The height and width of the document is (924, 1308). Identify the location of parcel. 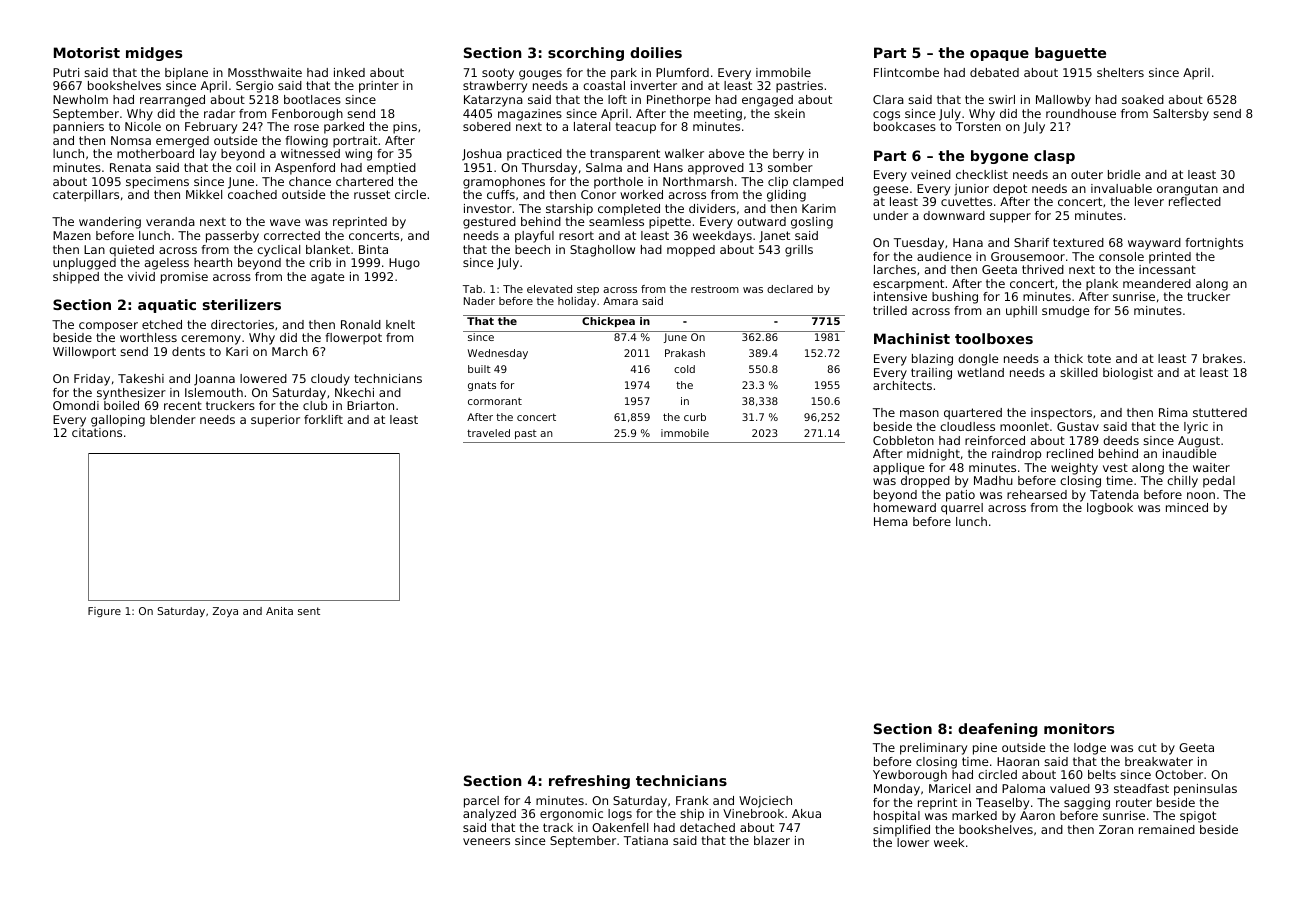
(481, 802).
